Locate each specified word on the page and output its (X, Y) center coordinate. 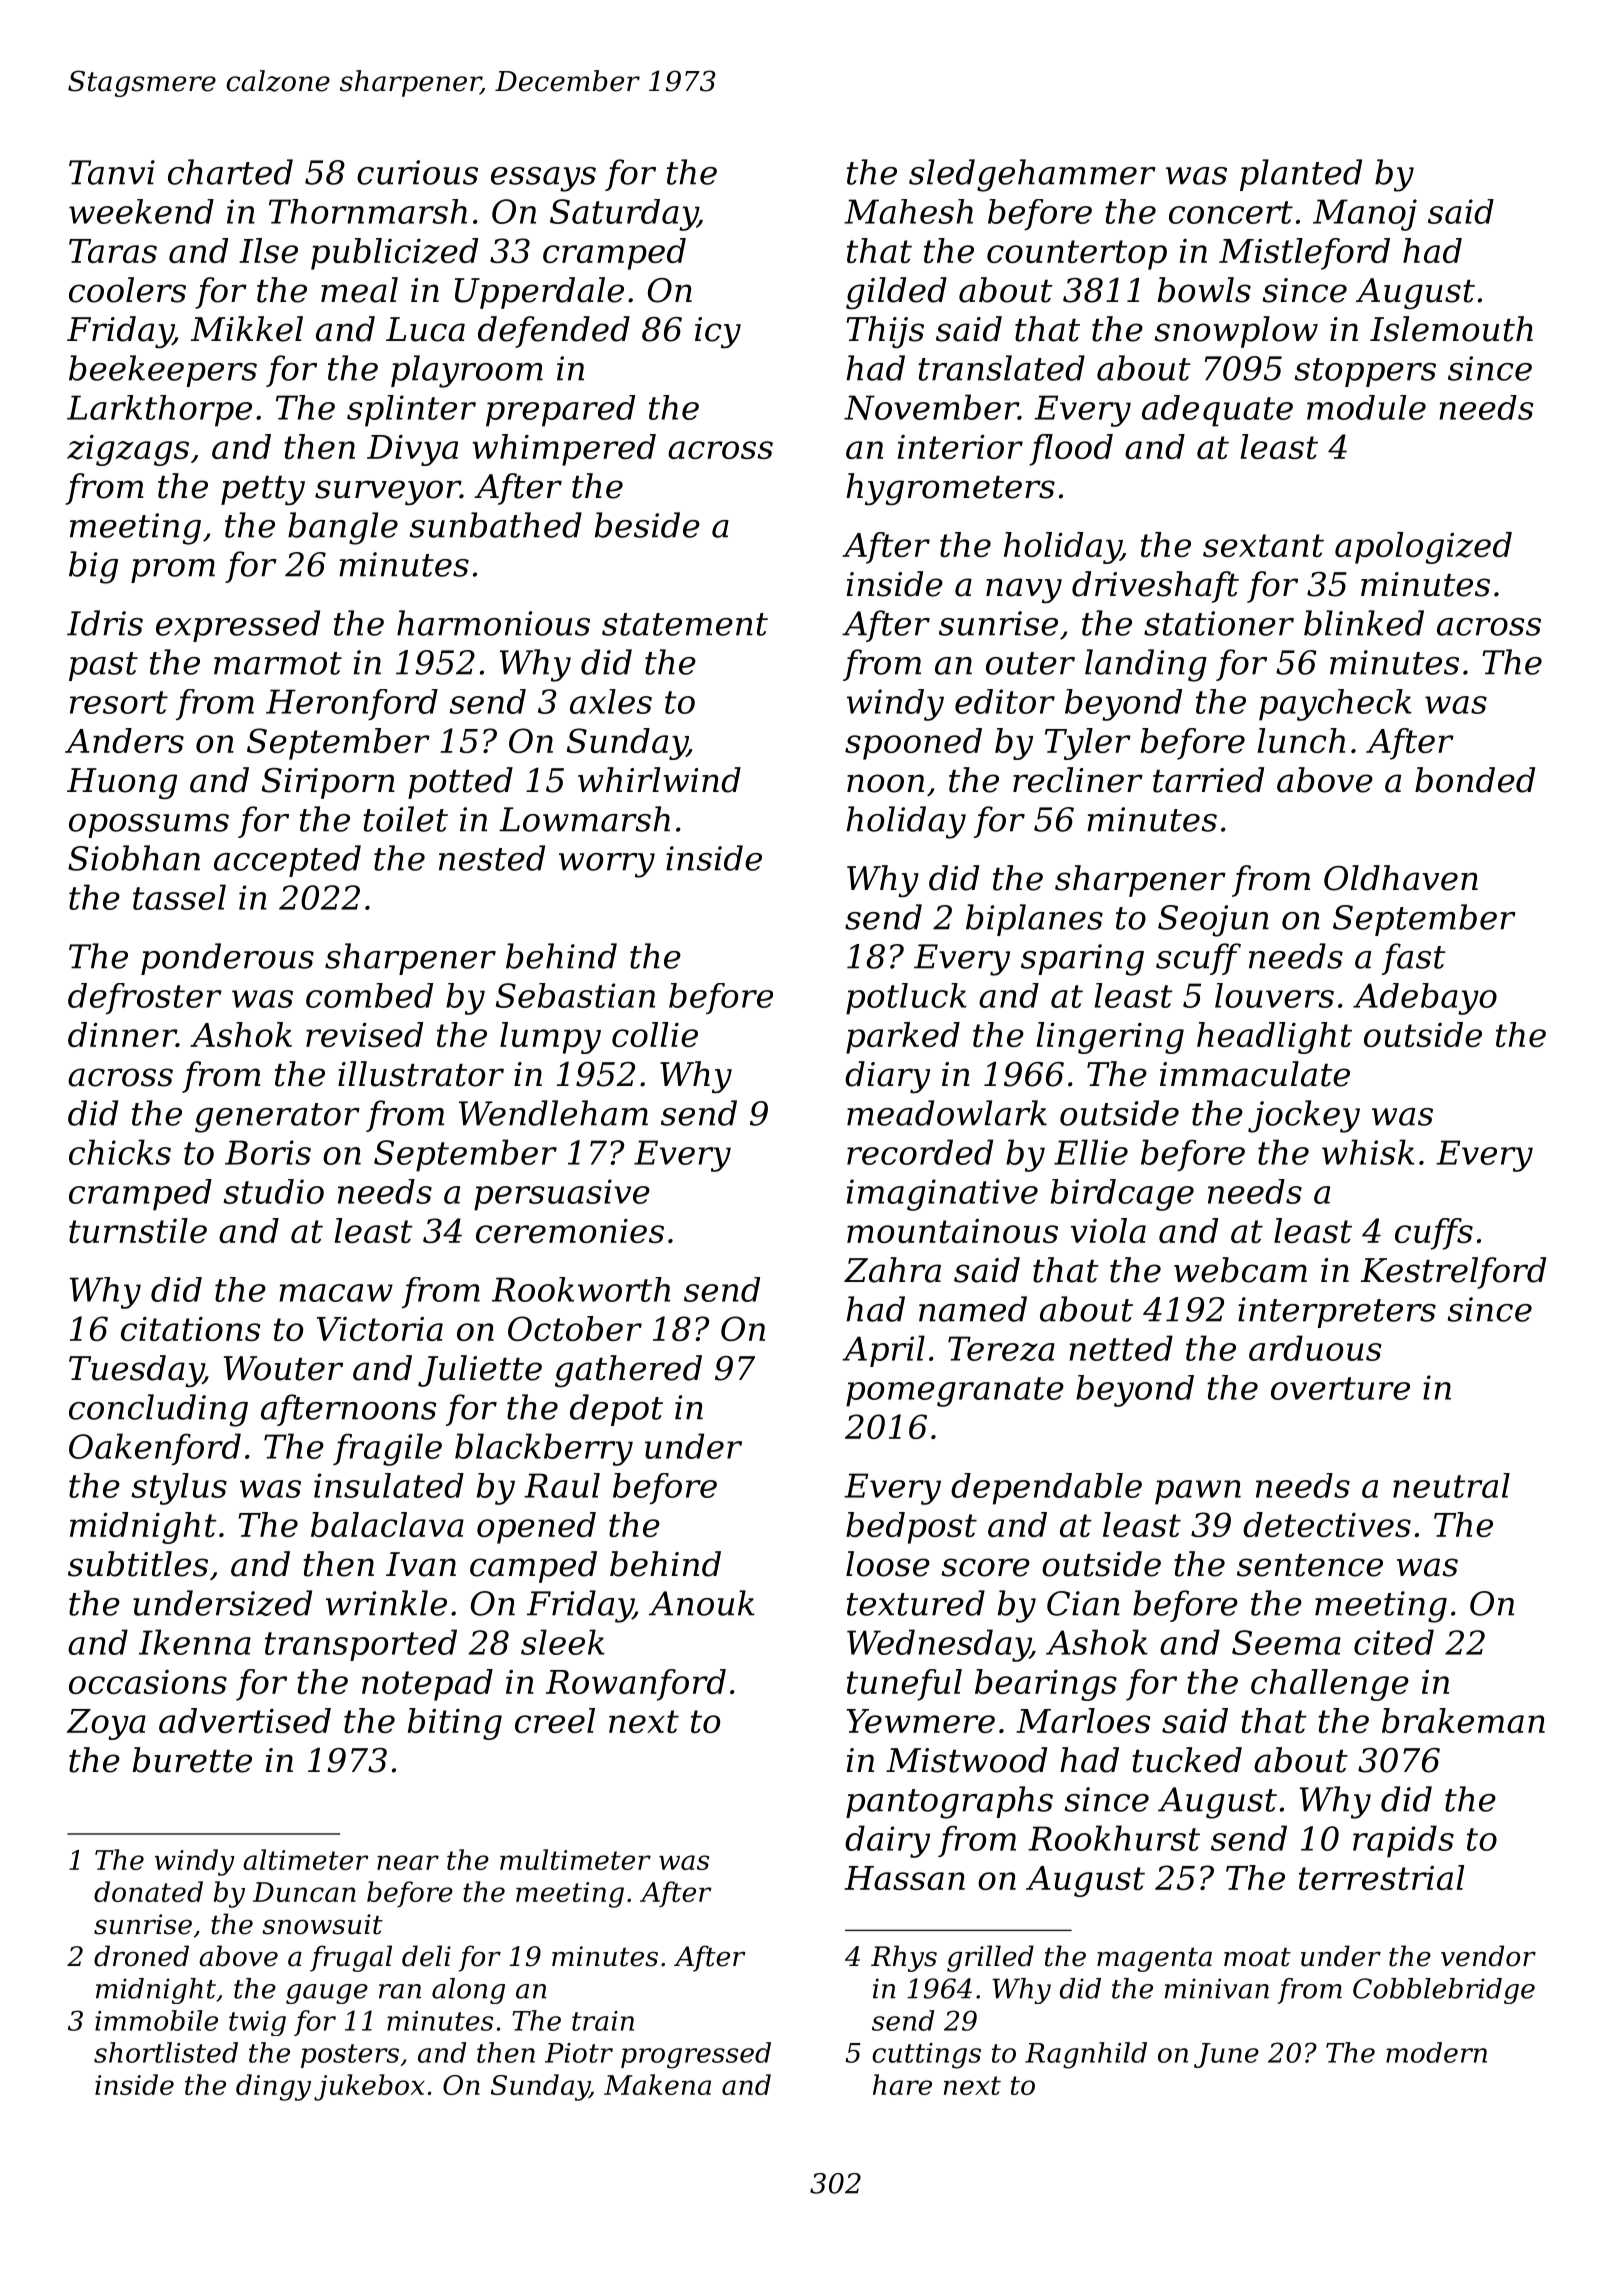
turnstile (138, 1230)
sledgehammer (1032, 175)
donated (148, 1891)
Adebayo (1425, 999)
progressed (696, 2055)
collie (655, 1034)
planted (1301, 175)
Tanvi (112, 172)
